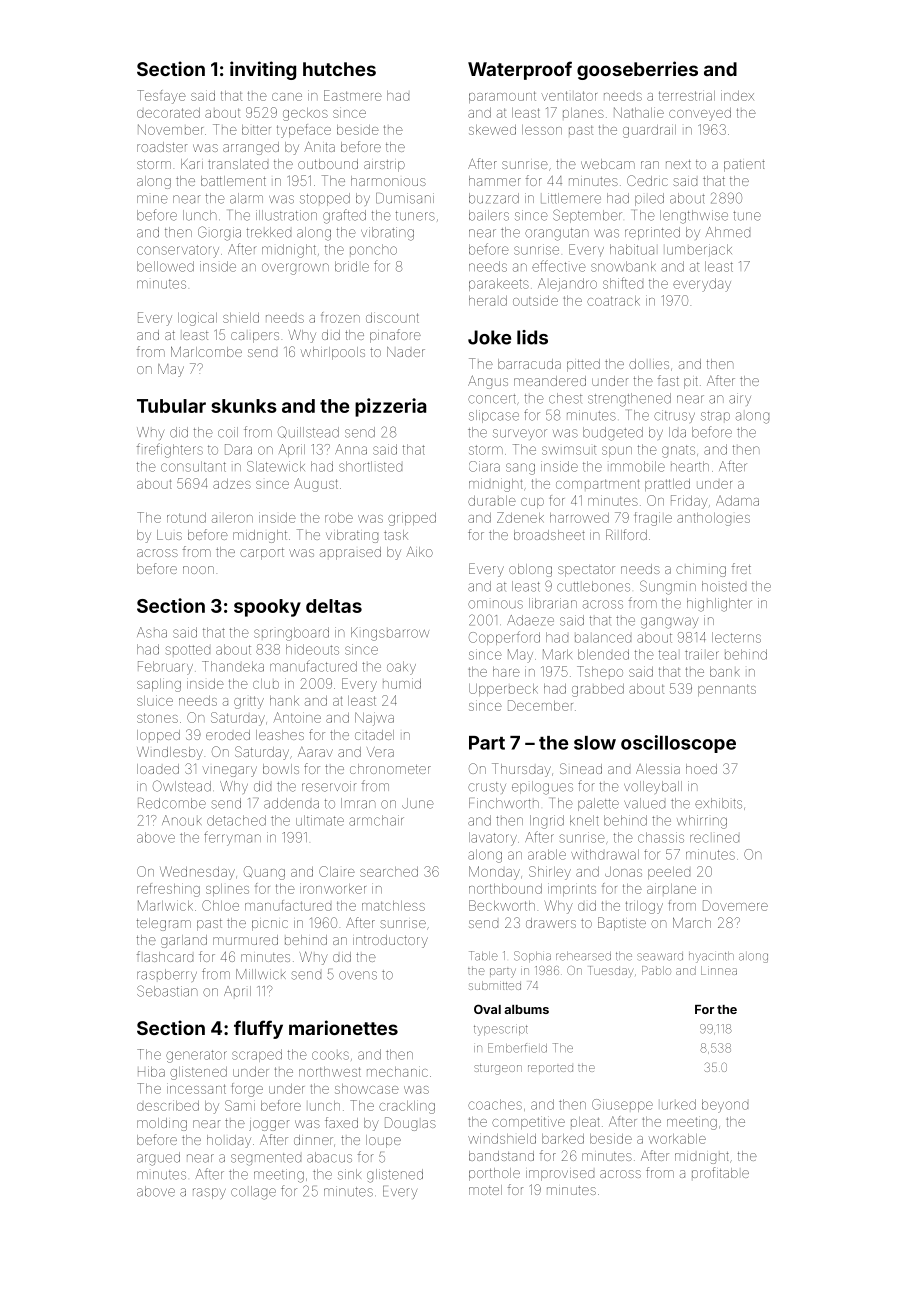 The height and width of the screenshot is (1316, 908). I want to click on pizzeria, so click(390, 407).
